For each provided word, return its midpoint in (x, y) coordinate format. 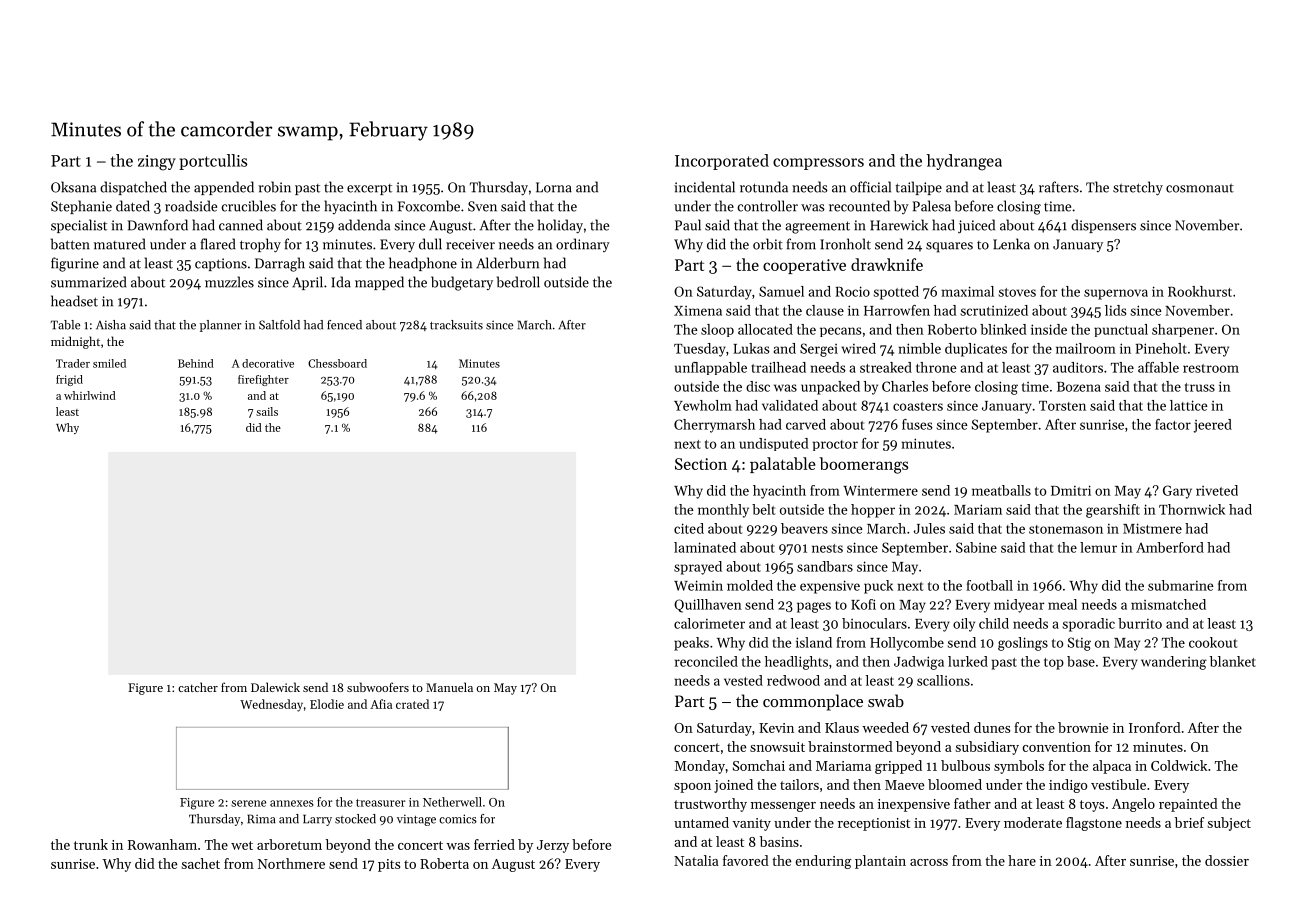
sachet (201, 863)
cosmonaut (1200, 188)
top (1054, 664)
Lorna (554, 187)
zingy (157, 163)
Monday (700, 767)
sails (267, 411)
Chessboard (337, 363)
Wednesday (271, 705)
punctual (1121, 330)
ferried (494, 844)
